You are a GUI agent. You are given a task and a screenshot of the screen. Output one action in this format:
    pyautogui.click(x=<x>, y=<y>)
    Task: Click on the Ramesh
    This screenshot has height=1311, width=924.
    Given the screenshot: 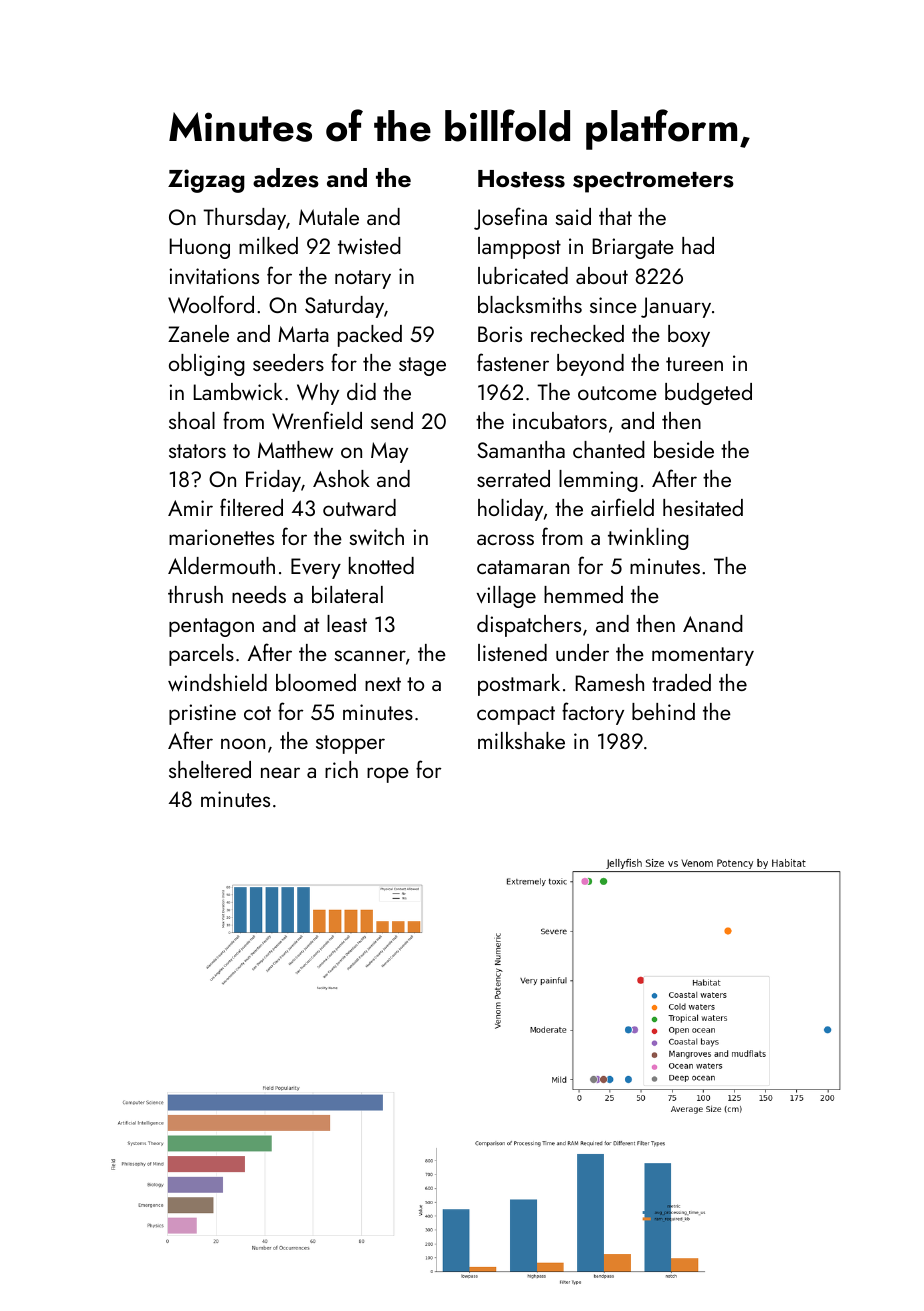 What is the action you would take?
    pyautogui.click(x=610, y=682)
